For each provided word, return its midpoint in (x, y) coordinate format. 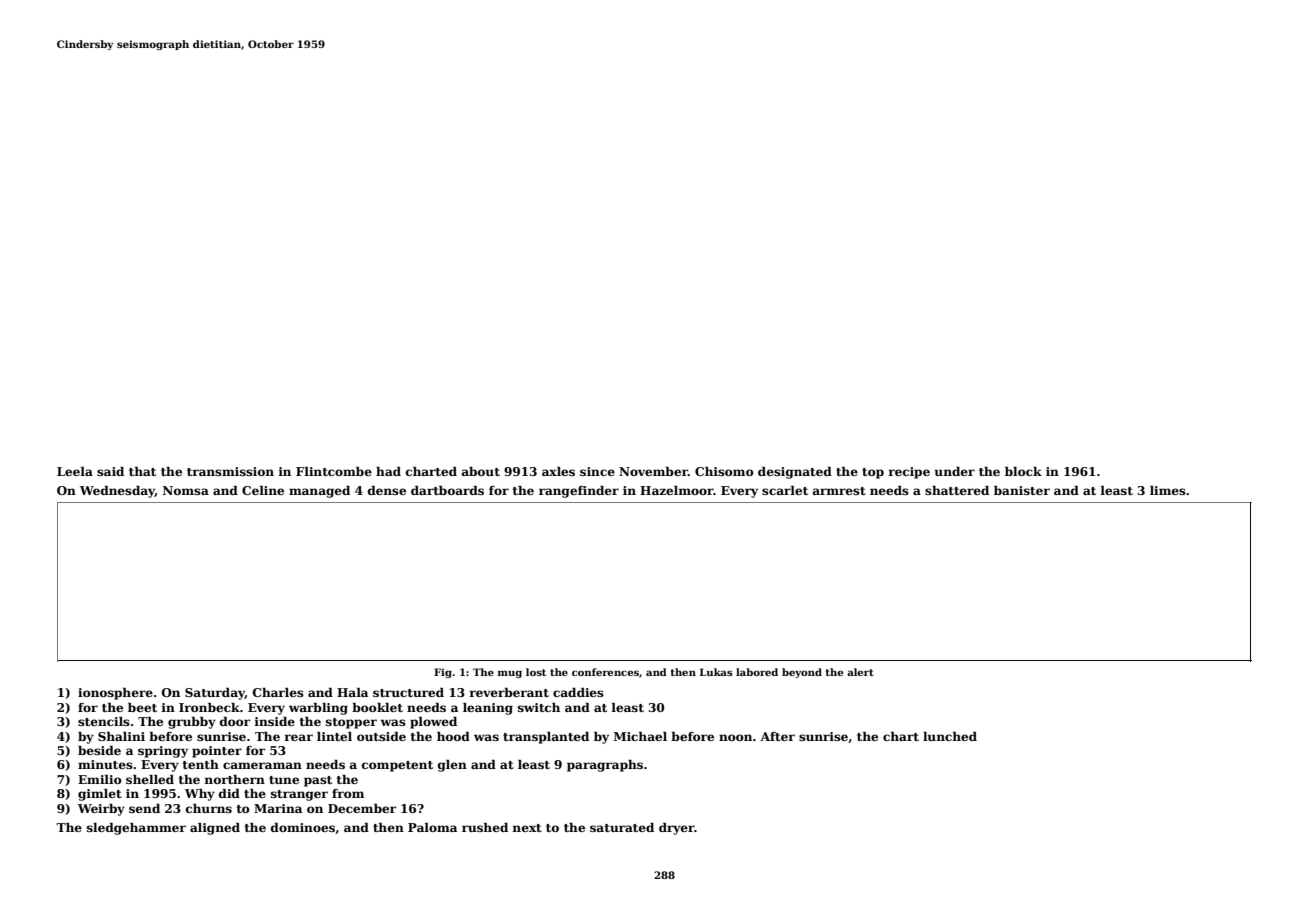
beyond (802, 673)
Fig (443, 673)
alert (860, 672)
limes (1168, 490)
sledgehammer (136, 829)
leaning (488, 709)
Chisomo (724, 471)
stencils (104, 721)
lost (536, 672)
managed (319, 492)
